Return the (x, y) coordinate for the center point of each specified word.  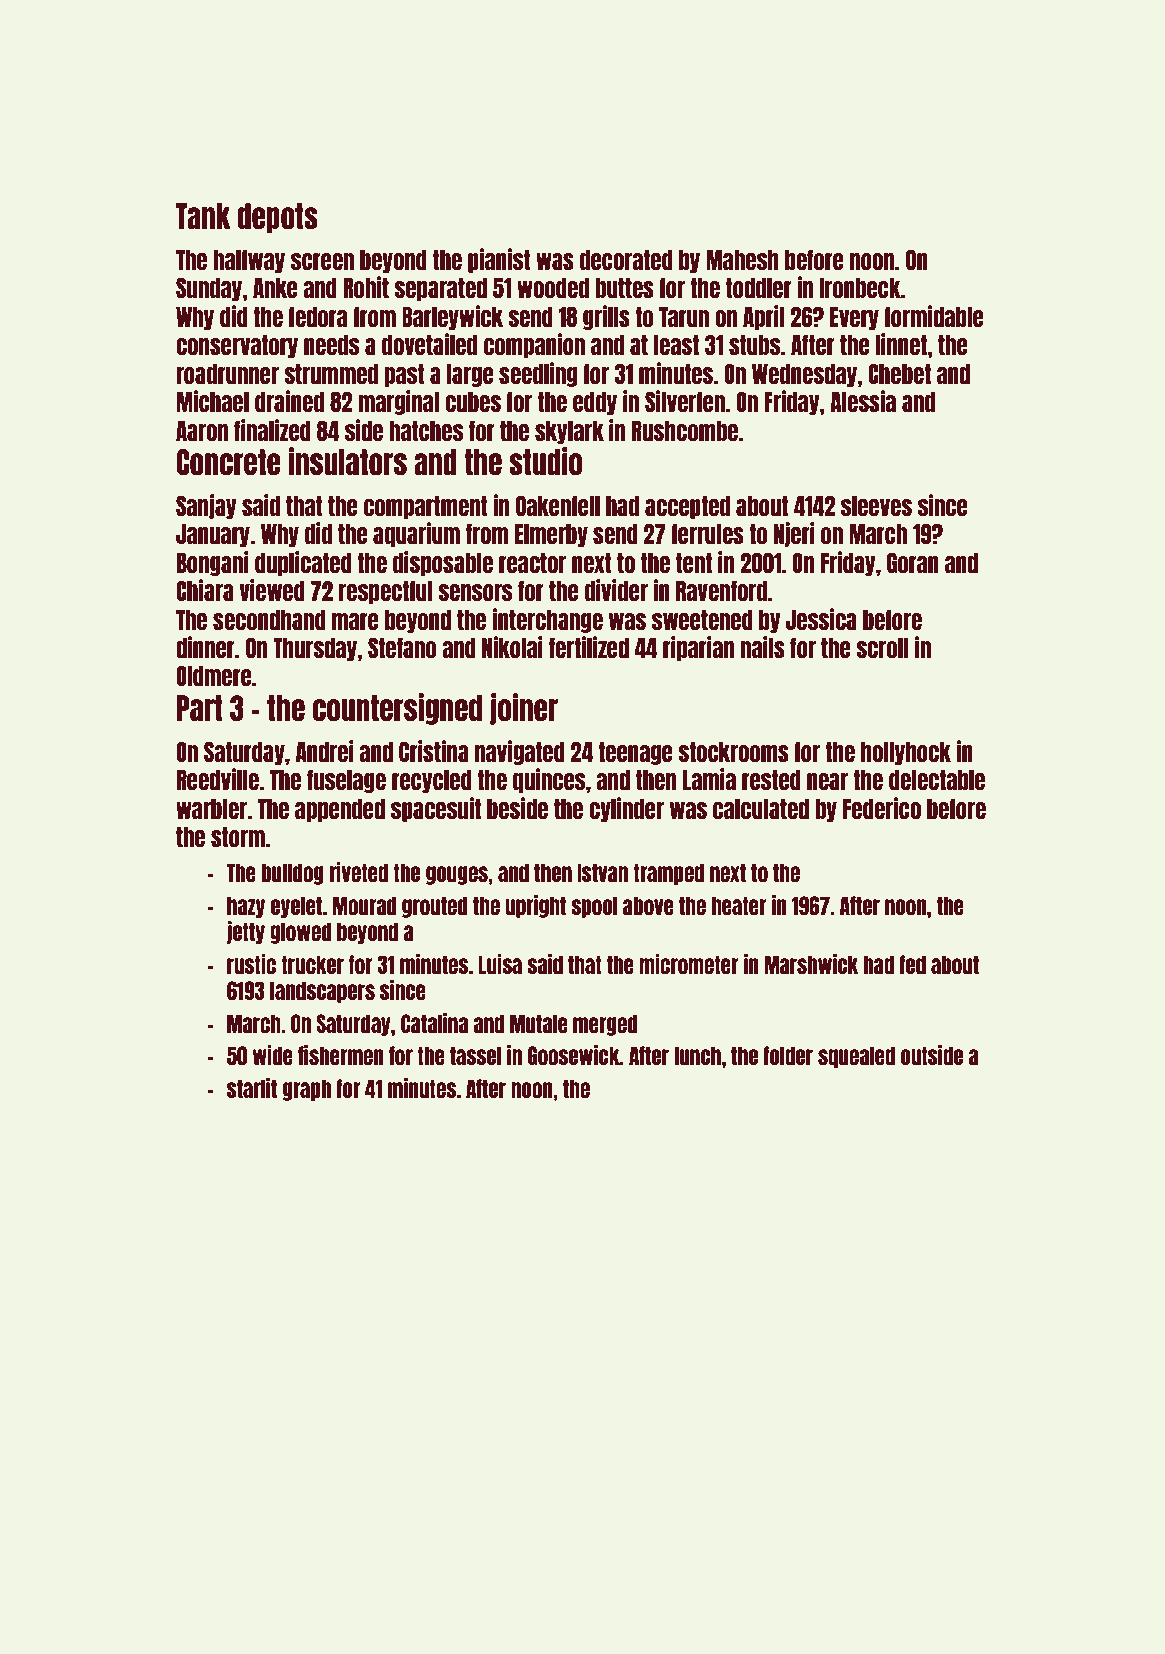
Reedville (218, 779)
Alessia (863, 401)
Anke (275, 288)
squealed (856, 1057)
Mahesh (742, 260)
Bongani (213, 563)
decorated (626, 260)
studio (545, 461)
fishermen (341, 1055)
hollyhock (906, 753)
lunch (697, 1055)
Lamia (709, 779)
